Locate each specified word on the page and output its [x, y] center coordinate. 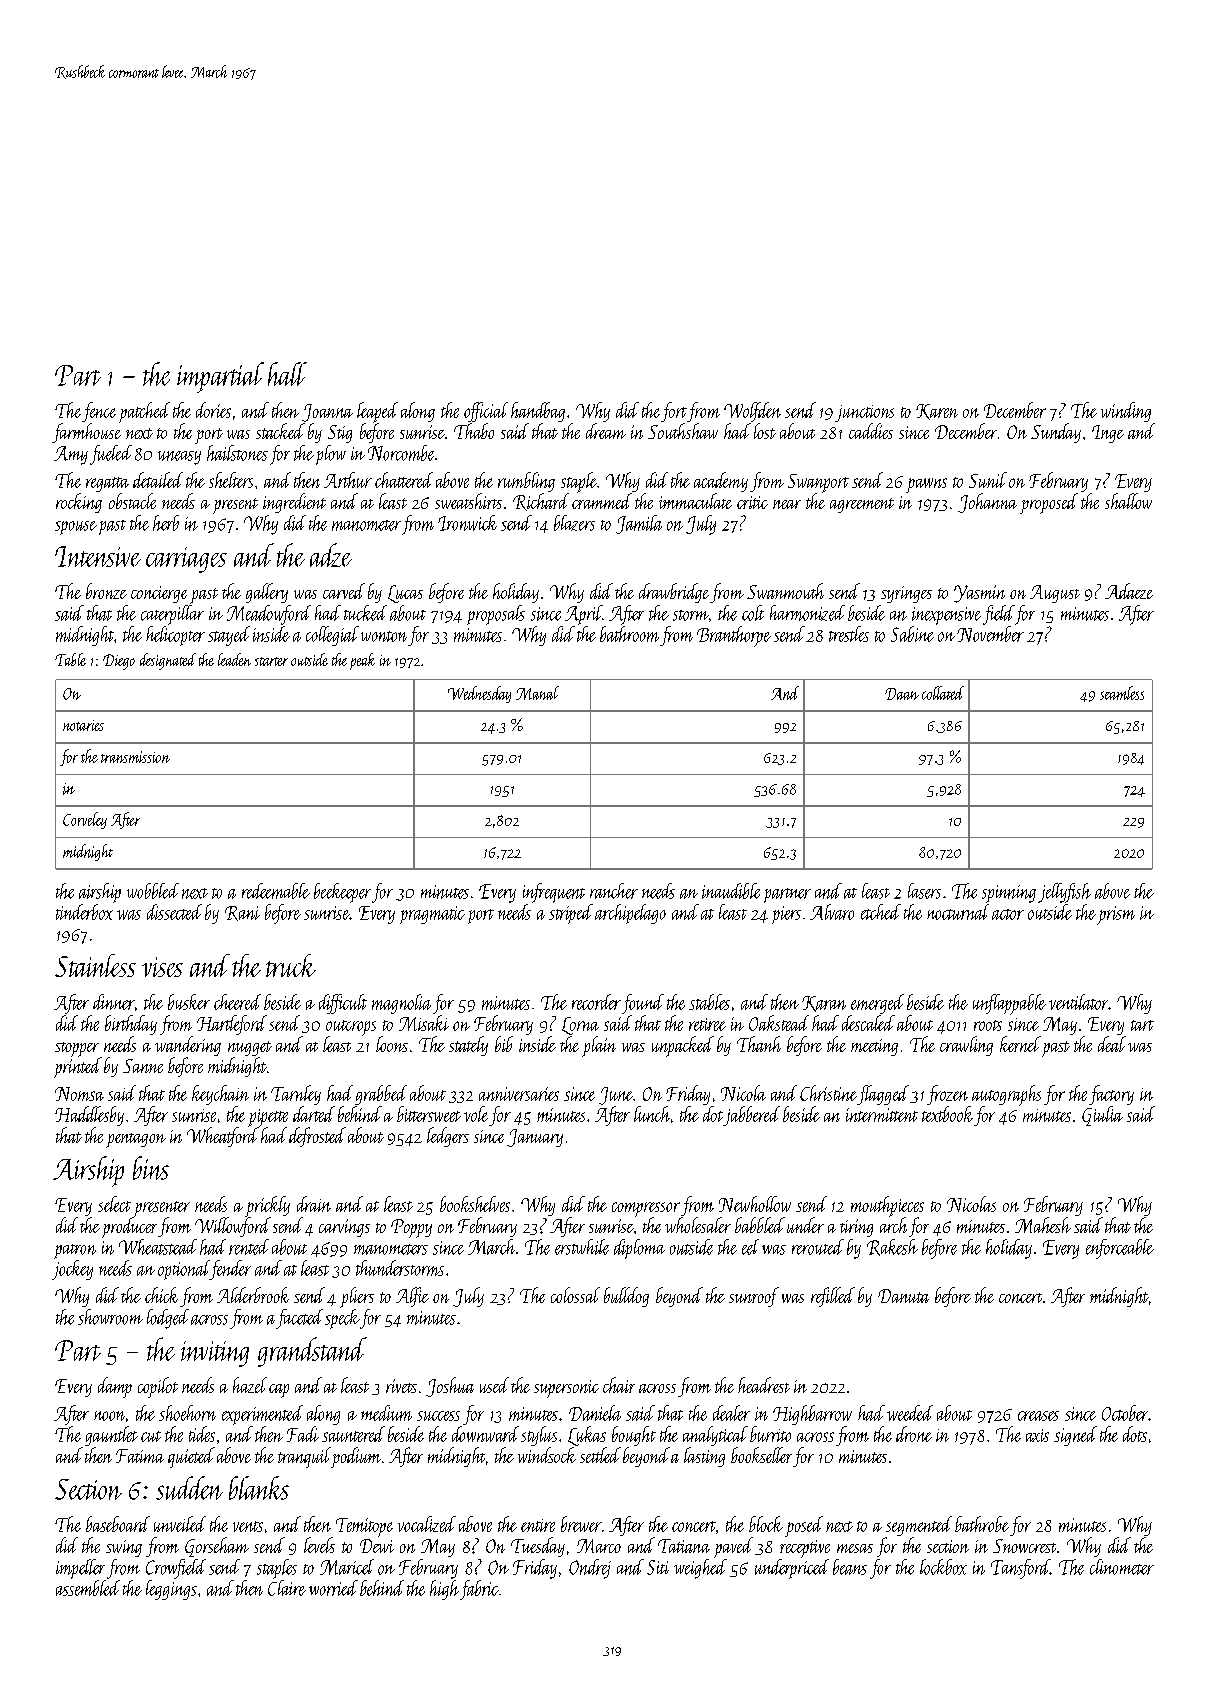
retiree [707, 1024]
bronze [106, 591]
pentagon [136, 1140]
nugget [250, 1048]
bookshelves [475, 1204]
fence [99, 412]
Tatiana [684, 1546]
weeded [910, 1413]
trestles [849, 634]
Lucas [405, 594]
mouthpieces [887, 1206]
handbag [538, 412]
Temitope [364, 1527]
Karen [937, 412]
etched [881, 912]
